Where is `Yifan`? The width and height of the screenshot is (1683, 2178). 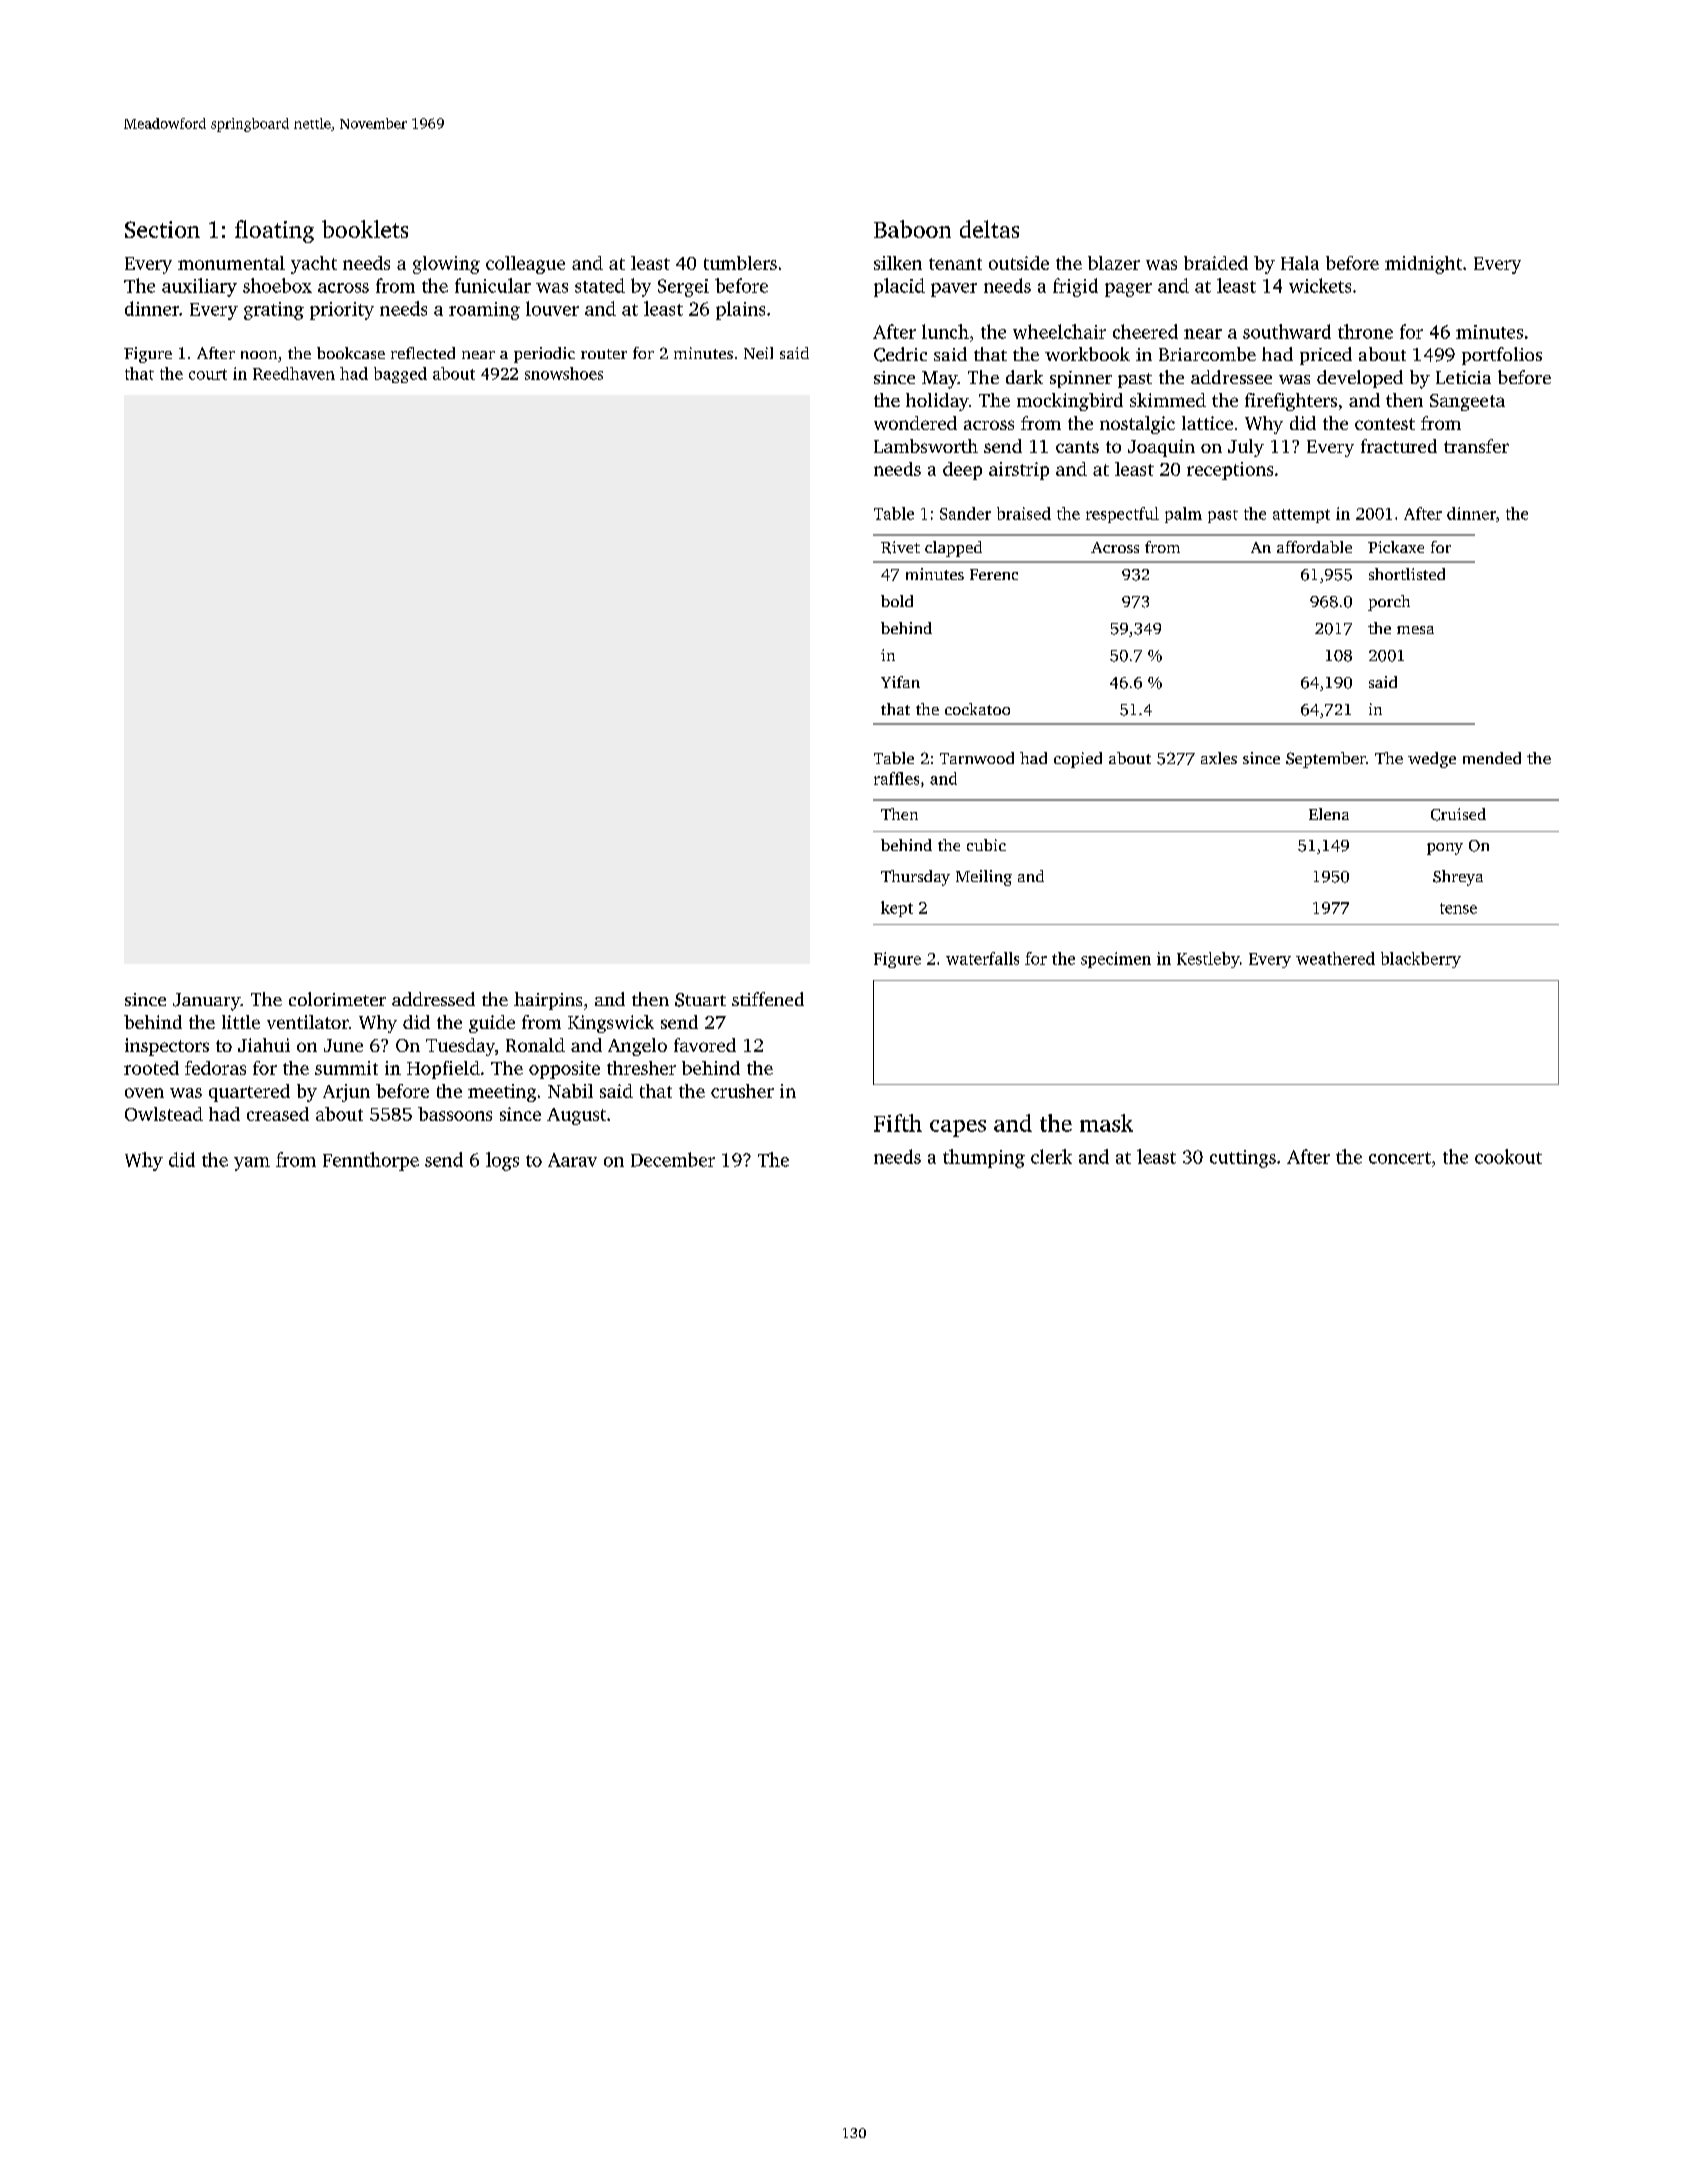
Yifan is located at coordinates (900, 682).
